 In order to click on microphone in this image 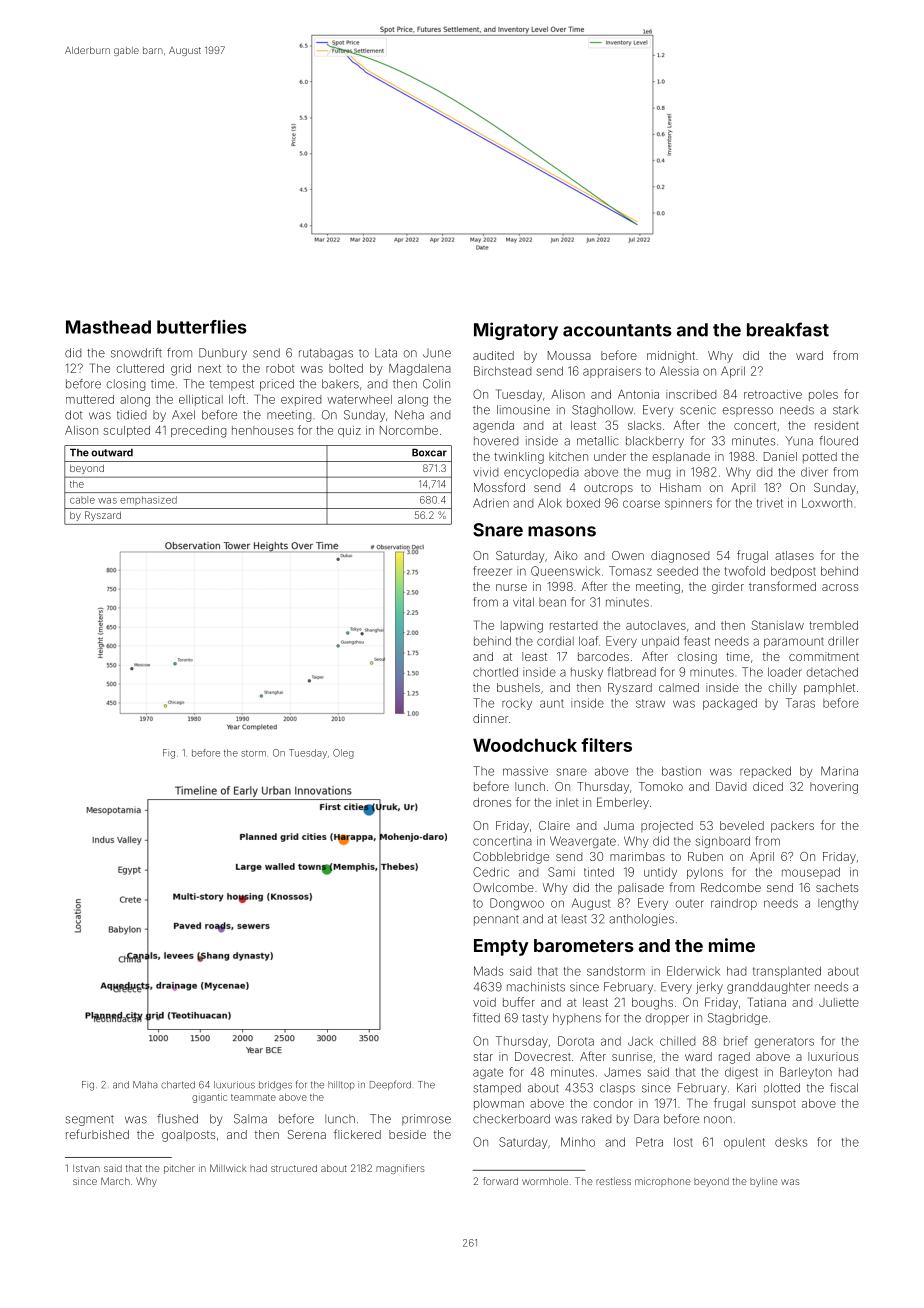, I will do `click(663, 1182)`.
